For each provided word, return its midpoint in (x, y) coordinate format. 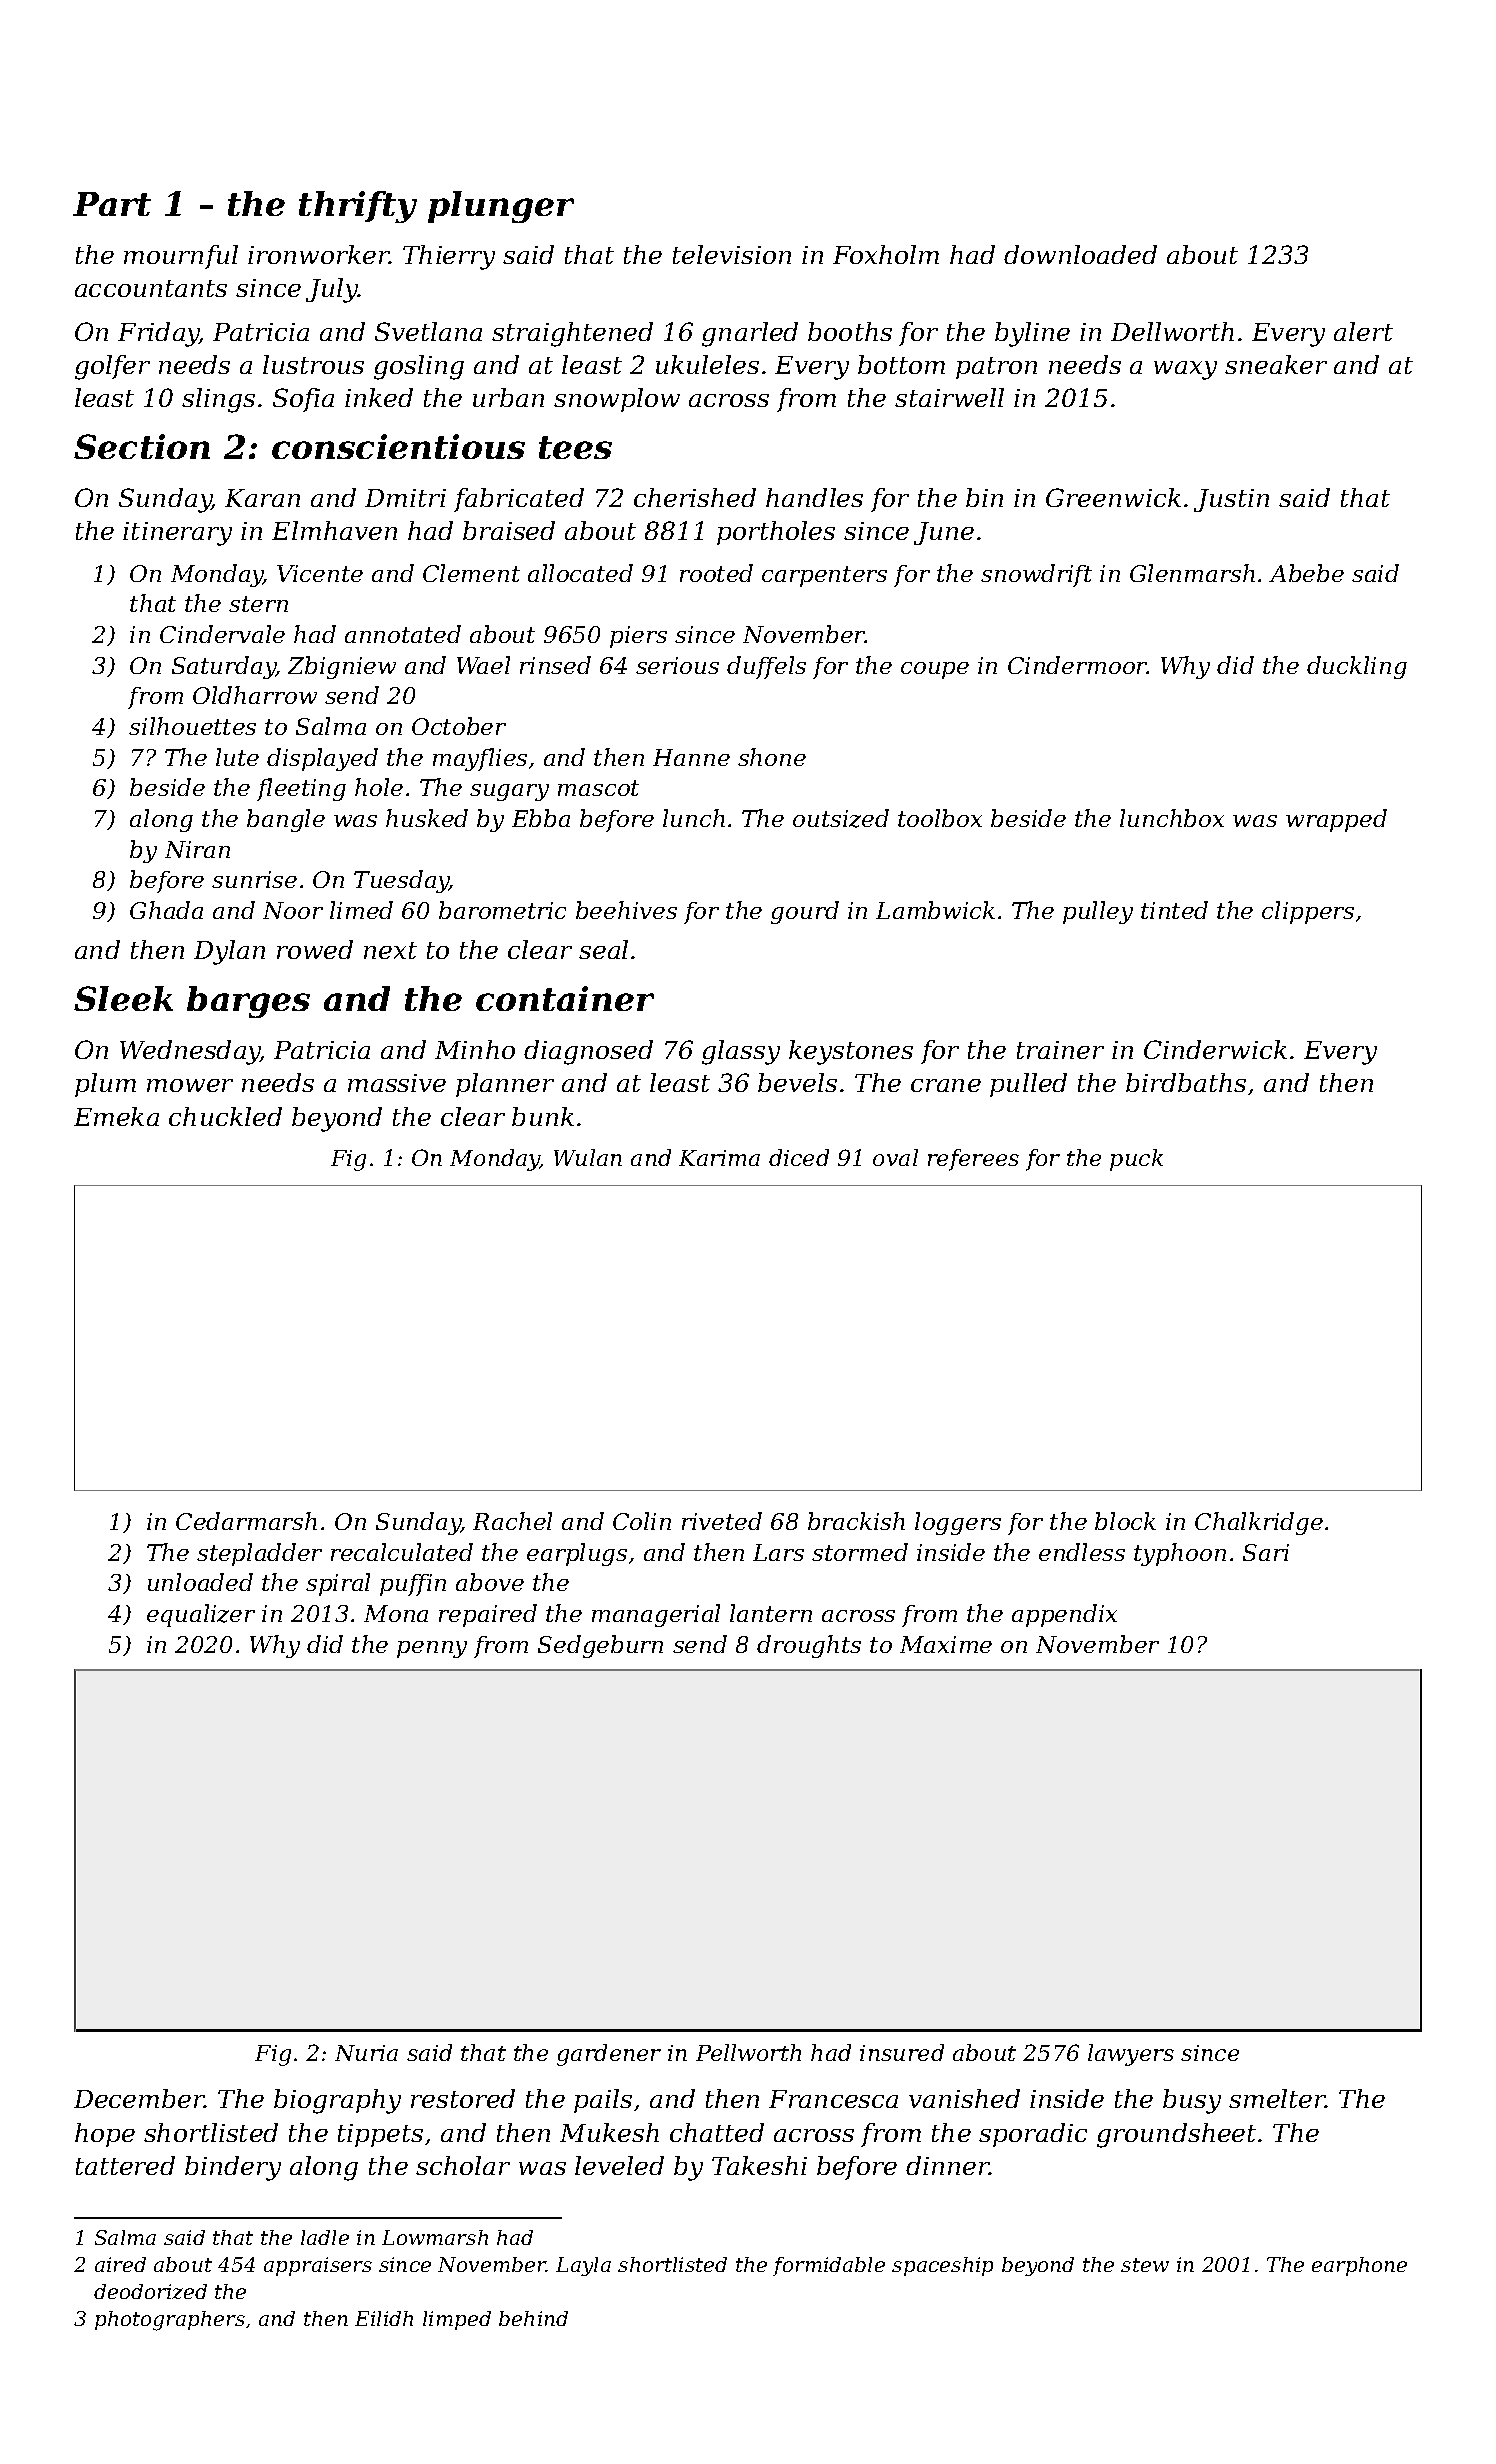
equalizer (201, 1615)
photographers (170, 2321)
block (1125, 1521)
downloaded (1080, 254)
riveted (722, 1521)
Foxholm (886, 254)
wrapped (1336, 820)
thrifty (358, 207)
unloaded (200, 1582)
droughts (809, 1646)
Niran (197, 849)
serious (677, 665)
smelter (1277, 2098)
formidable (829, 2266)
